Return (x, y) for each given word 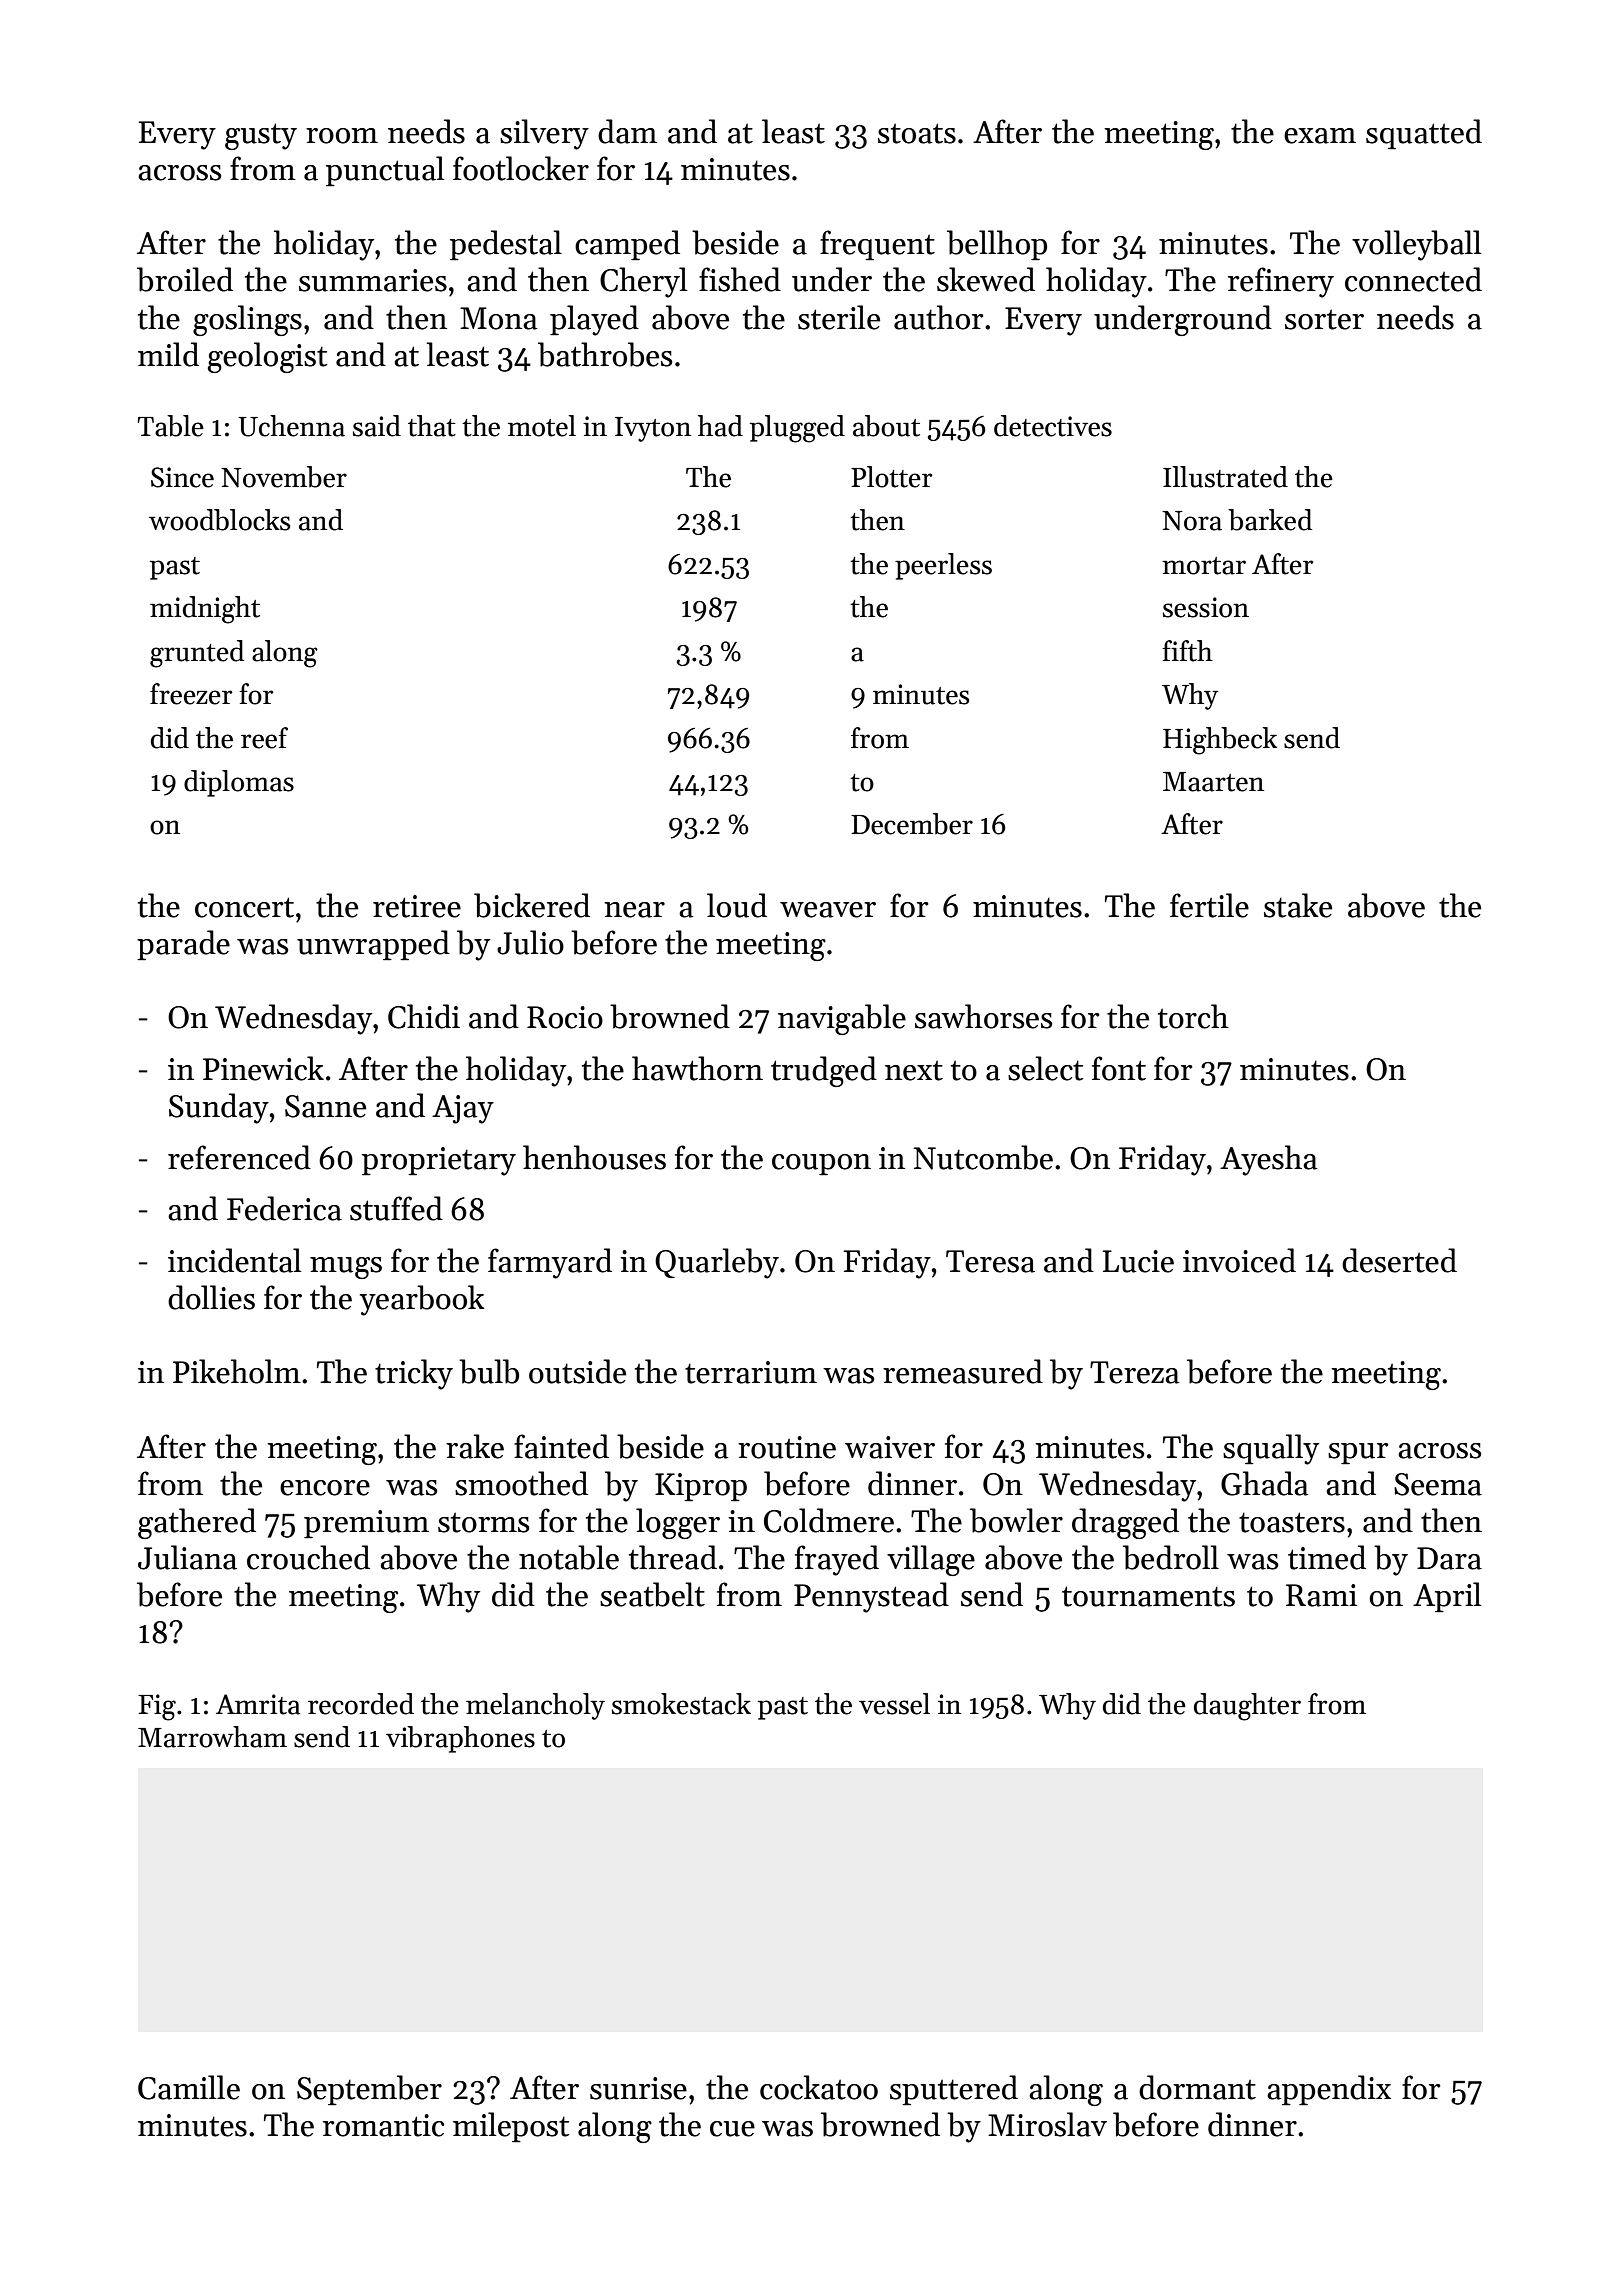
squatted (1424, 134)
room (342, 136)
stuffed (396, 1208)
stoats (917, 133)
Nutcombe (983, 1157)
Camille (189, 2087)
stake (1298, 905)
